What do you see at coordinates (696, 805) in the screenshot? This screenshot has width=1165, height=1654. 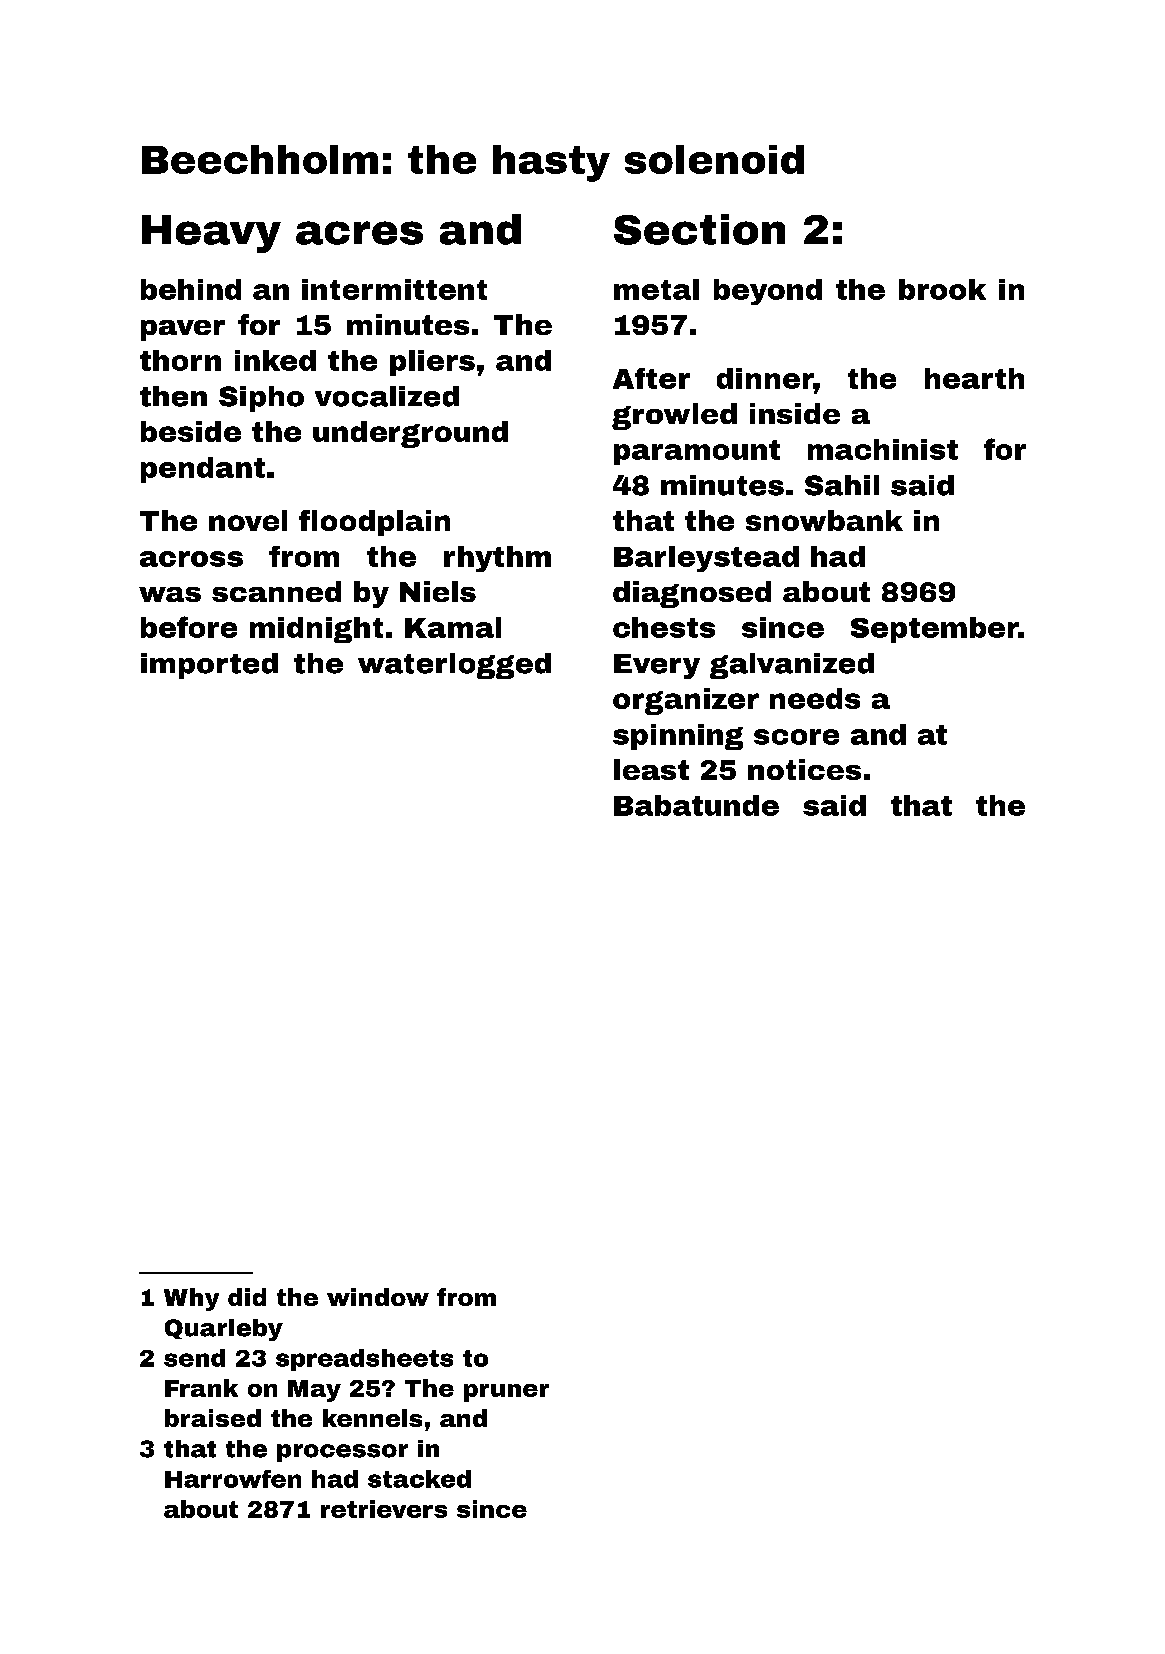 I see `Babatunde` at bounding box center [696, 805].
